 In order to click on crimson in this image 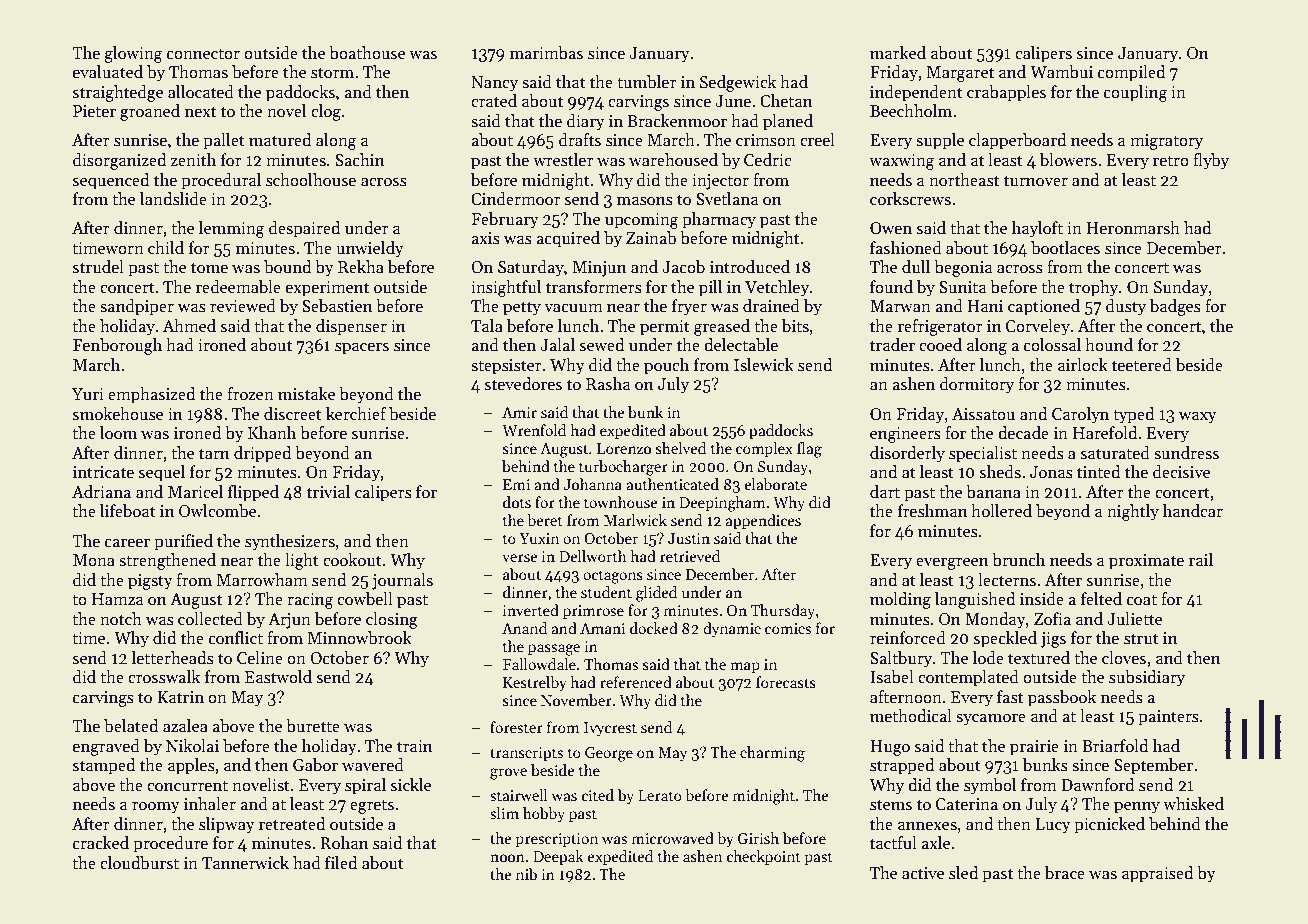, I will do `click(766, 140)`.
